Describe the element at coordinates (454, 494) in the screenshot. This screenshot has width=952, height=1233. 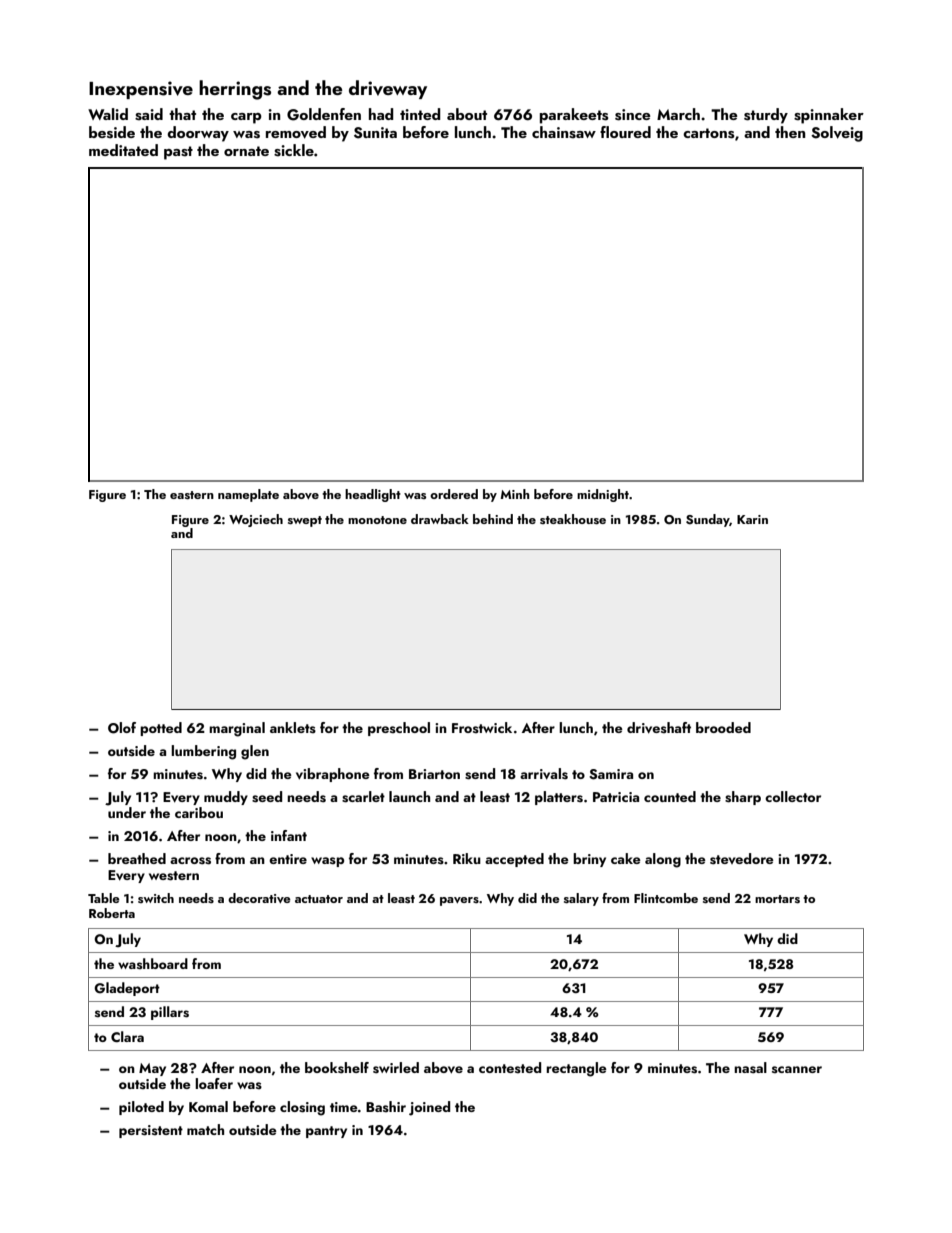
I see `ordered` at that location.
